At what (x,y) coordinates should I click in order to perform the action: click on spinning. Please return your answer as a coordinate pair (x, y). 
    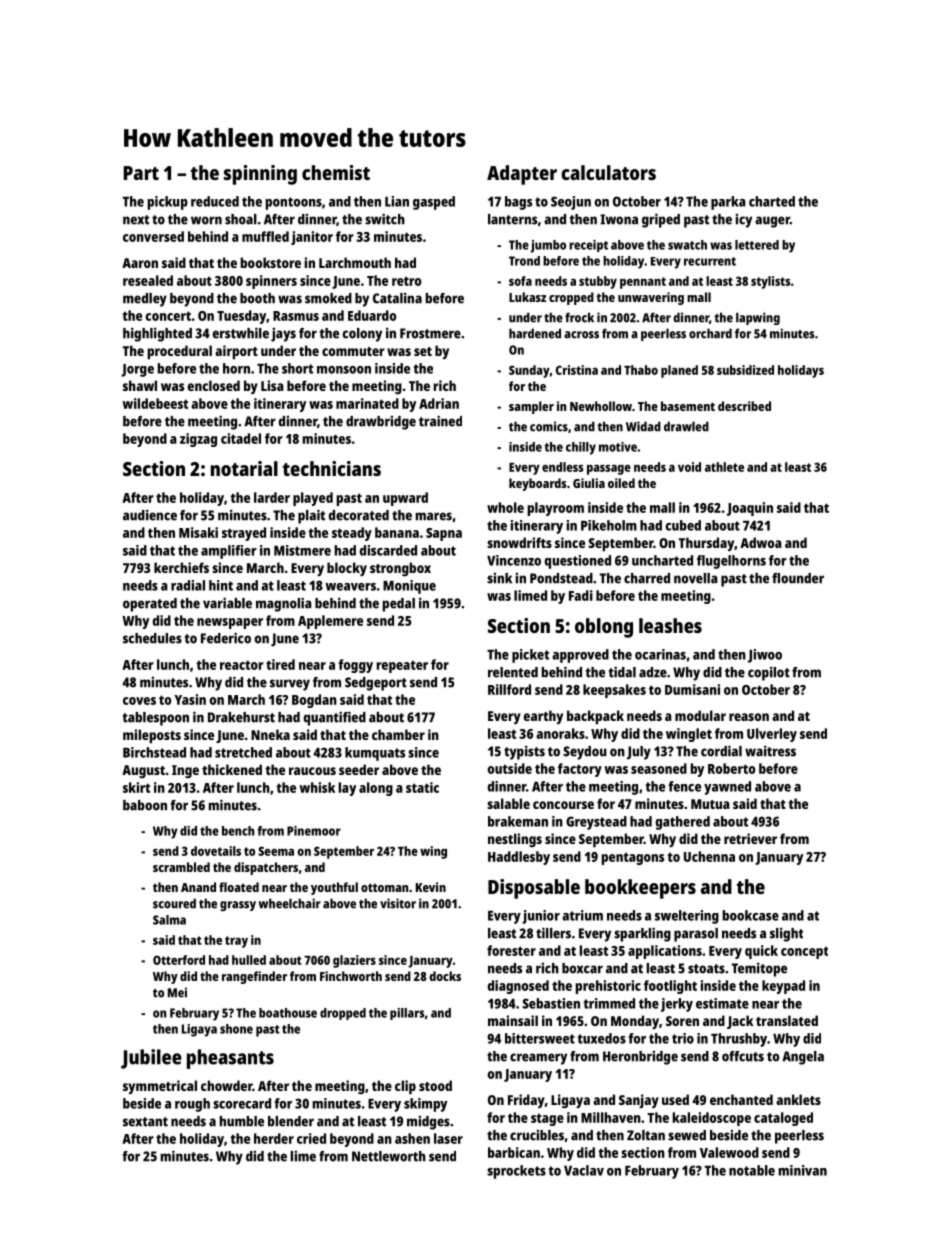
    Looking at the image, I should click on (260, 175).
